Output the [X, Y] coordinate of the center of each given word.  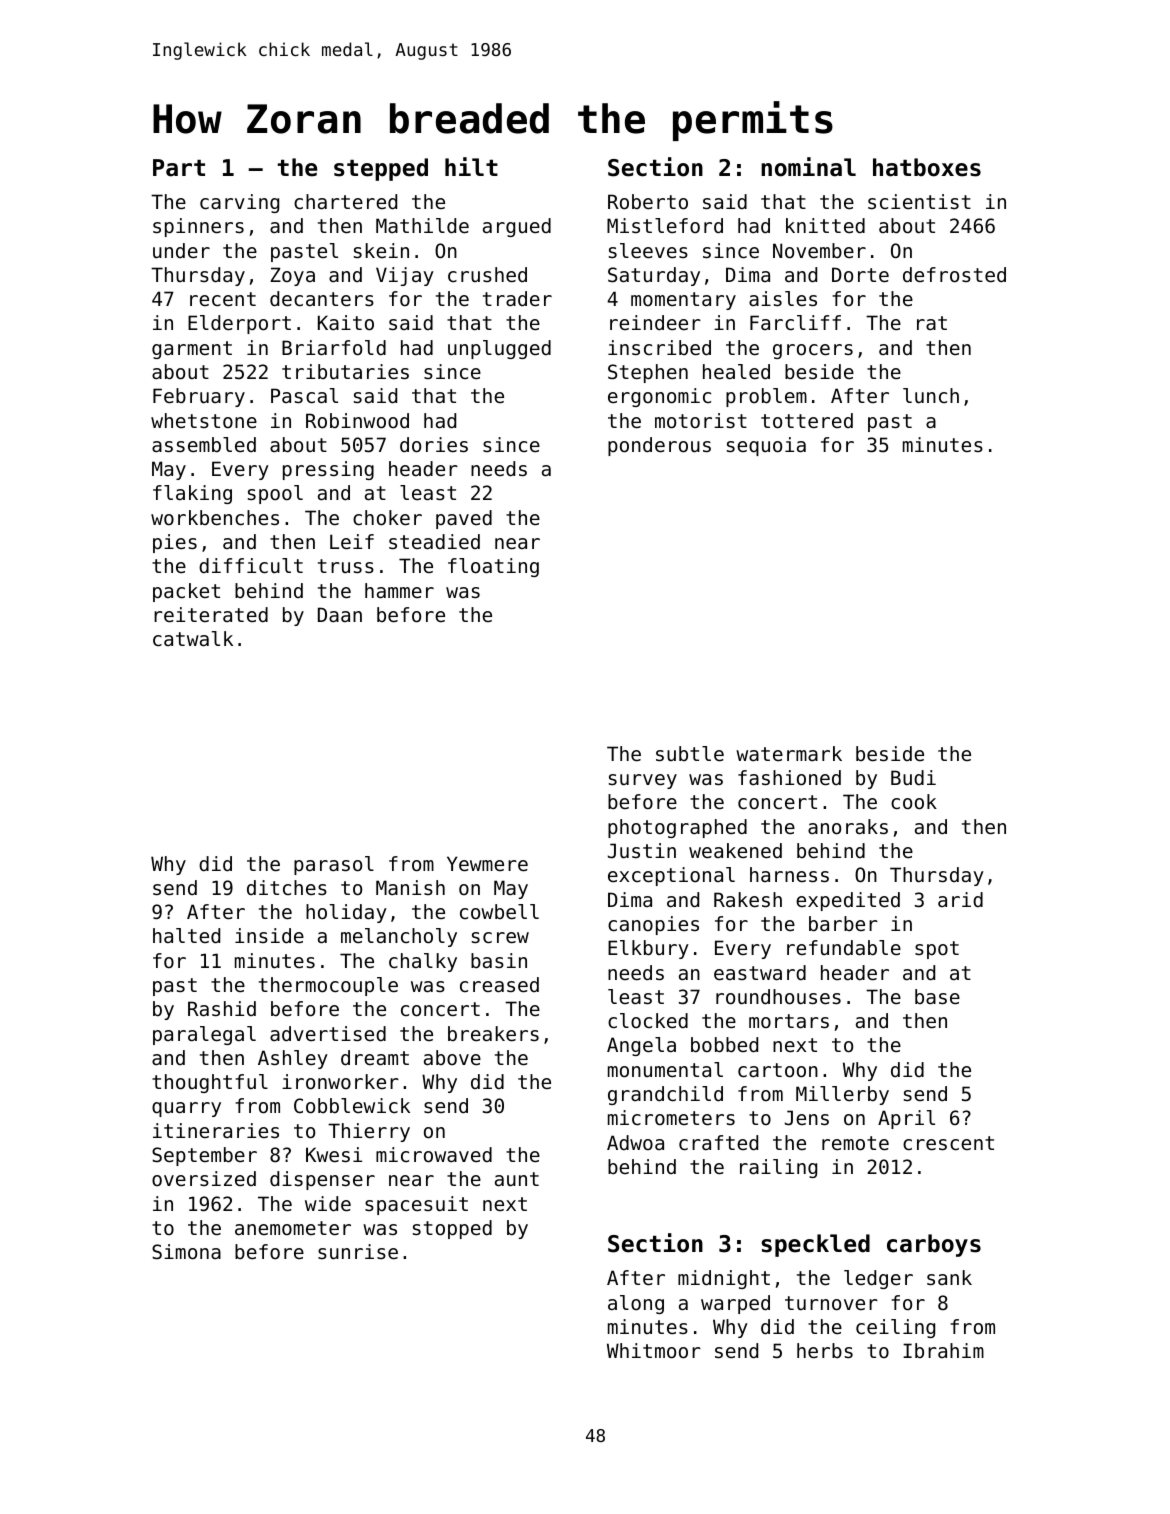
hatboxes [927, 167]
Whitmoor [654, 1351]
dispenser [322, 1180]
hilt [471, 166]
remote [855, 1143]
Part [179, 168]
